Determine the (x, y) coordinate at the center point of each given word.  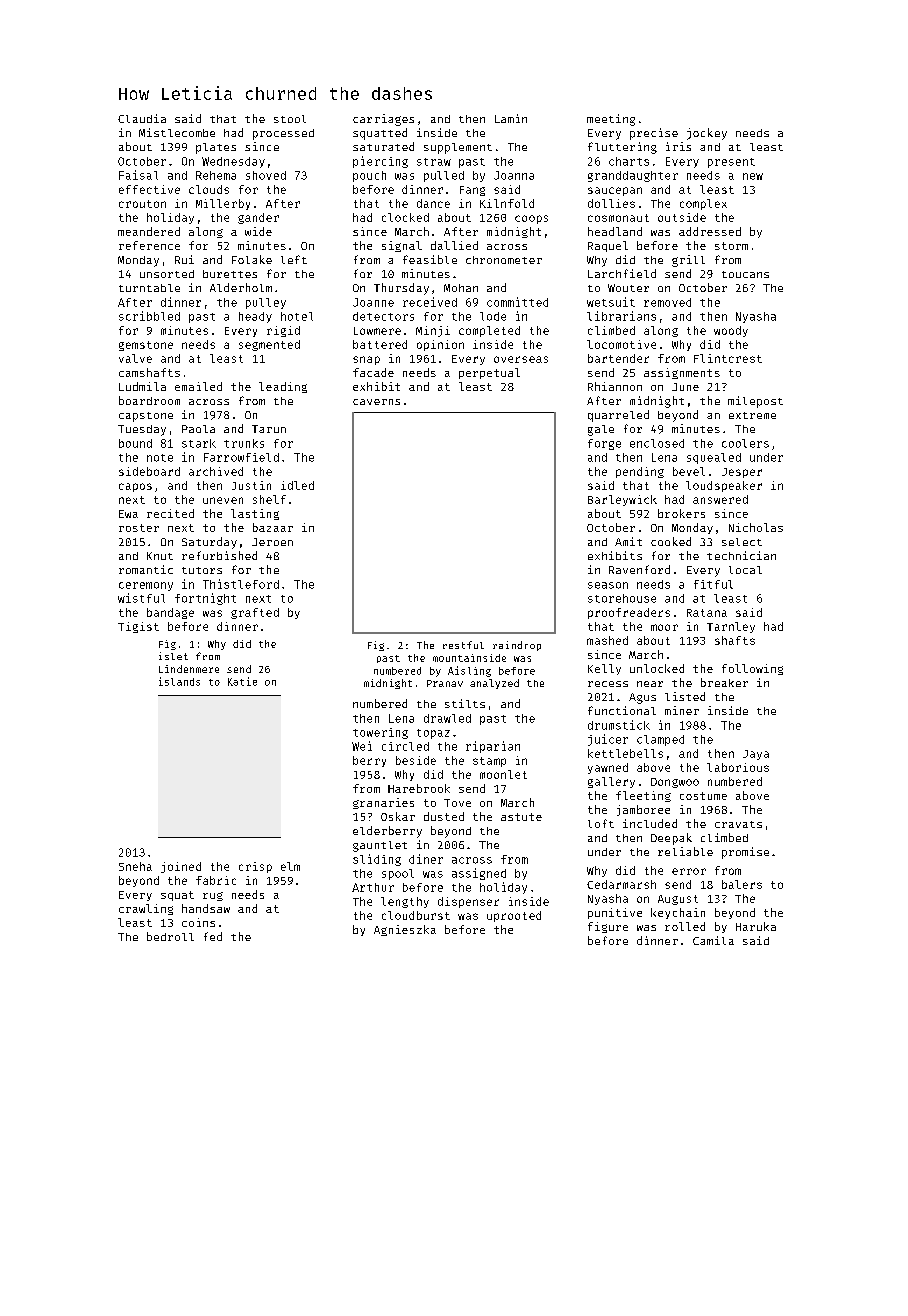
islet (173, 656)
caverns (376, 402)
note (160, 458)
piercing (380, 162)
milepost (755, 402)
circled (405, 746)
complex (703, 204)
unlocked (657, 668)
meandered (149, 231)
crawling (146, 909)
